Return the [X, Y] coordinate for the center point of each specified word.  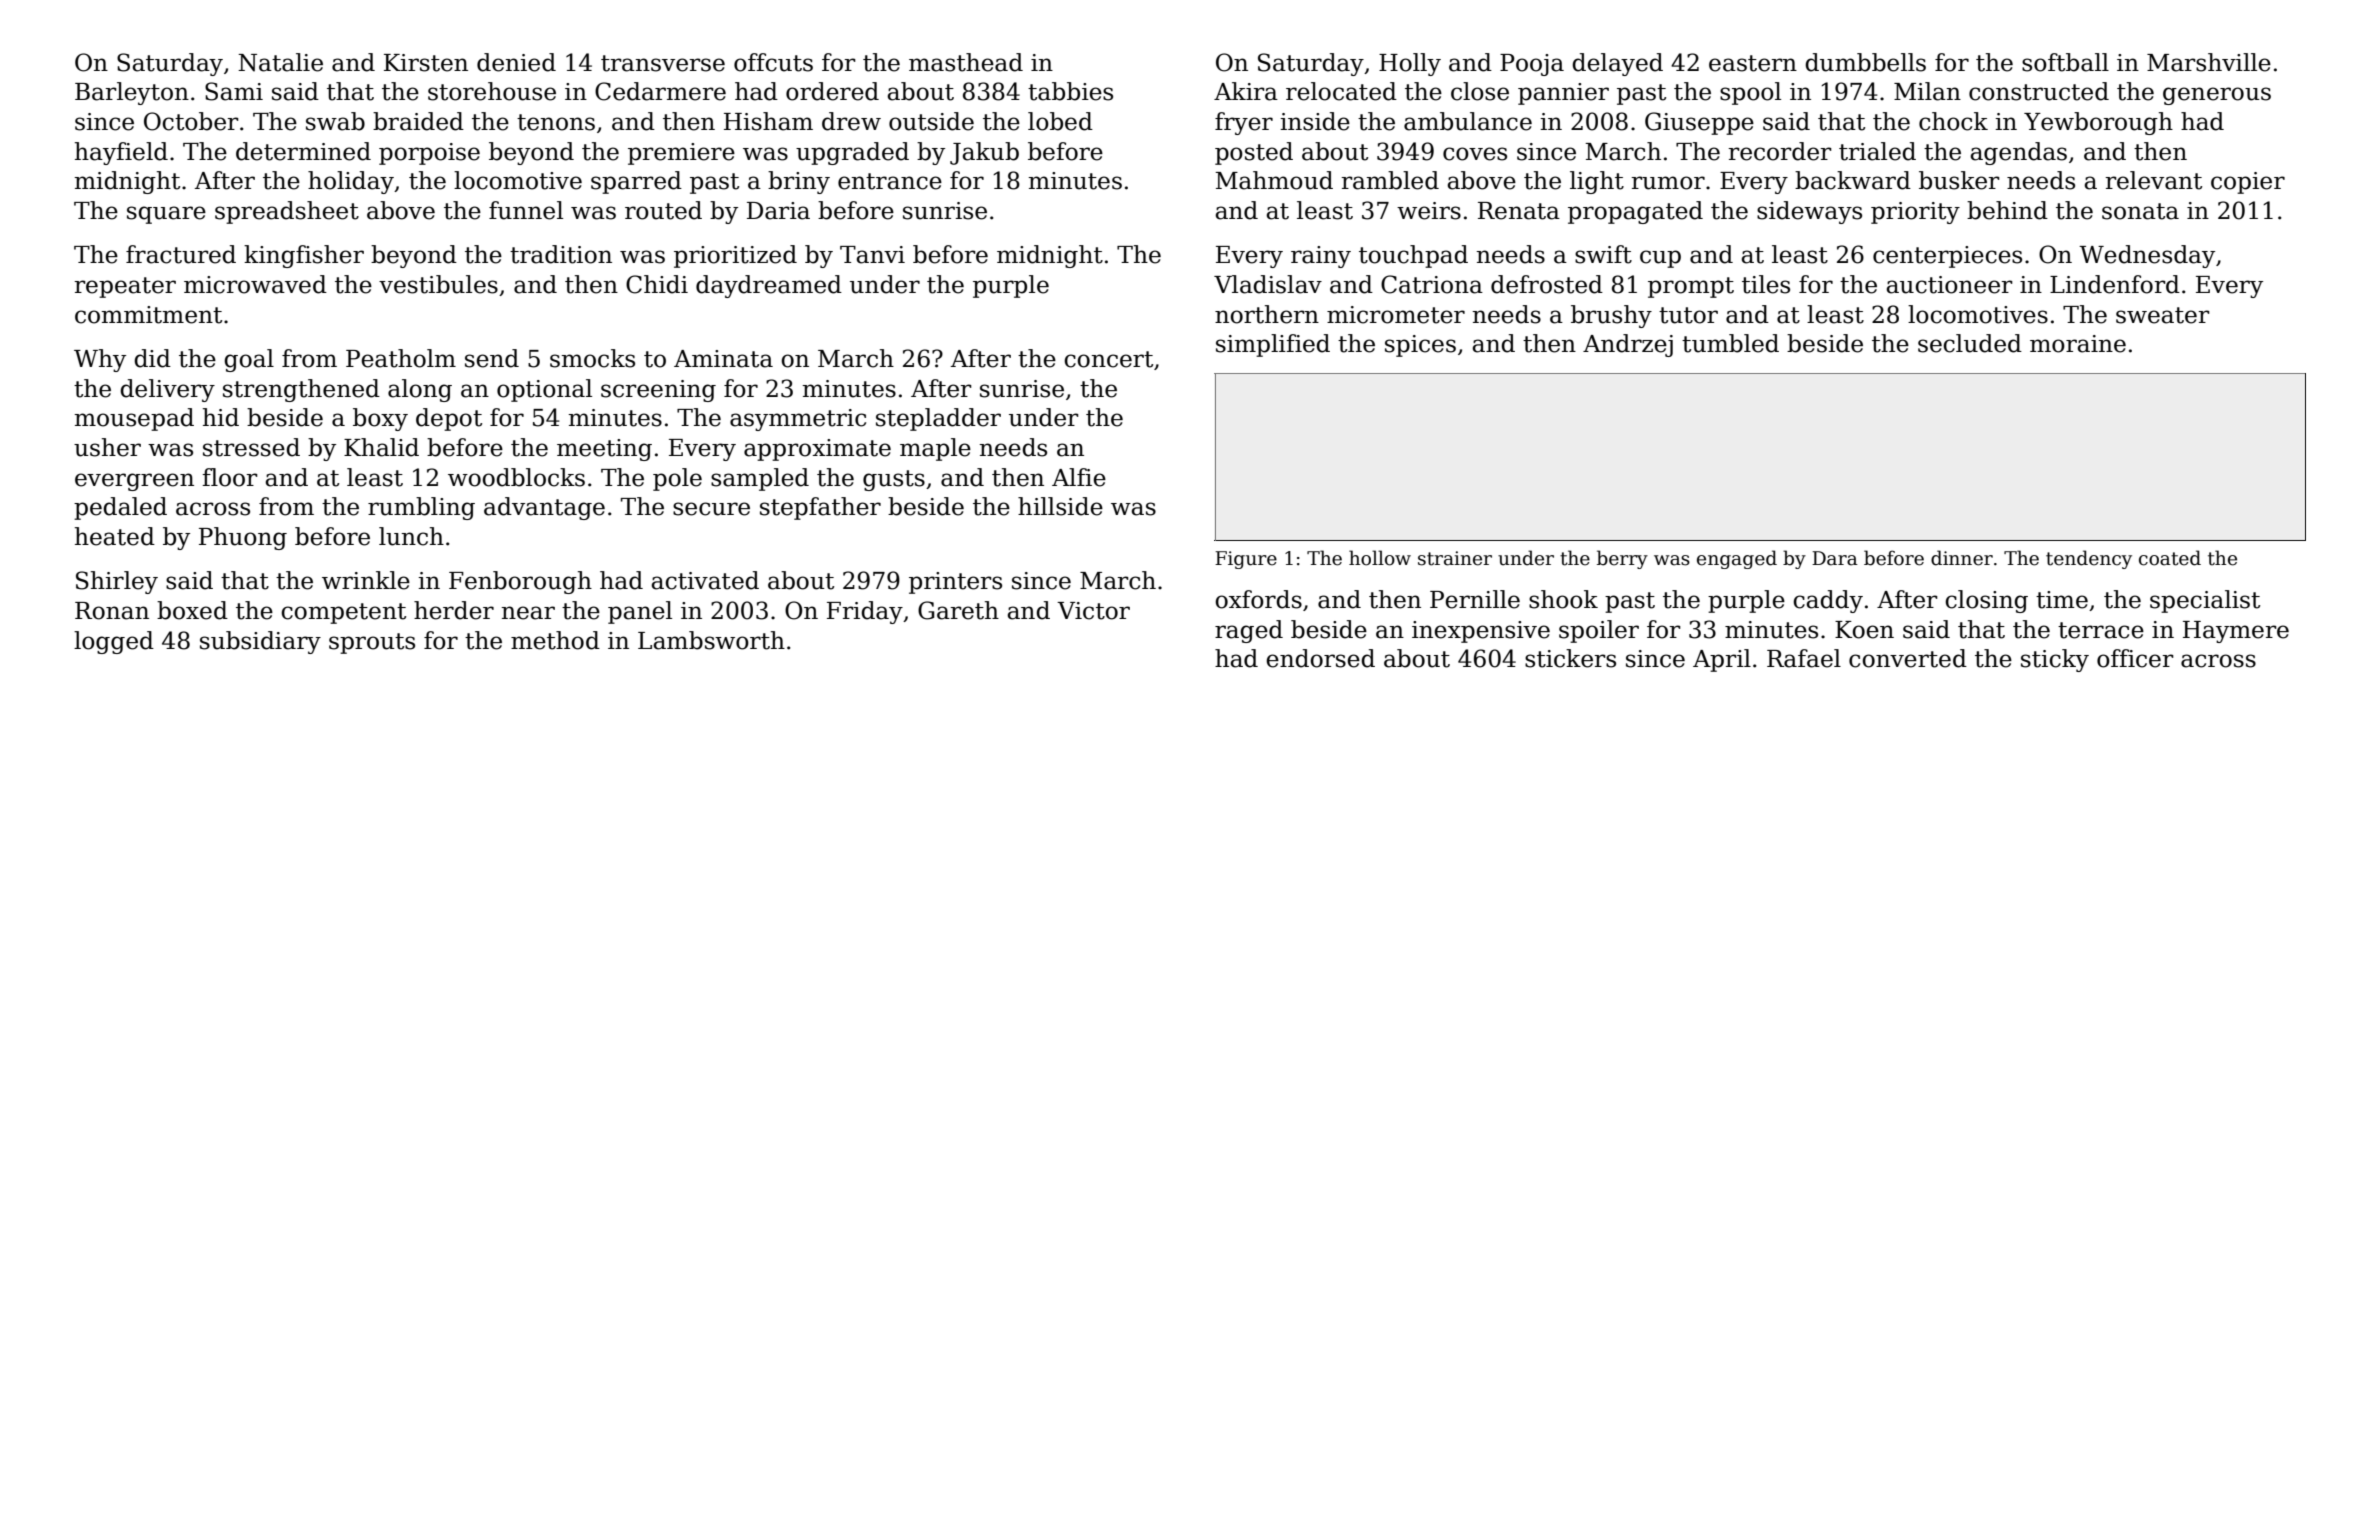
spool [1750, 93]
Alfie [1079, 477]
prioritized [735, 256]
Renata [1519, 211]
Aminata [723, 359]
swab [335, 121]
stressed [251, 447]
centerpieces [1947, 257]
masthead [966, 62]
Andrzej [1628, 345]
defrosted [1547, 284]
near [528, 613]
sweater [2163, 315]
